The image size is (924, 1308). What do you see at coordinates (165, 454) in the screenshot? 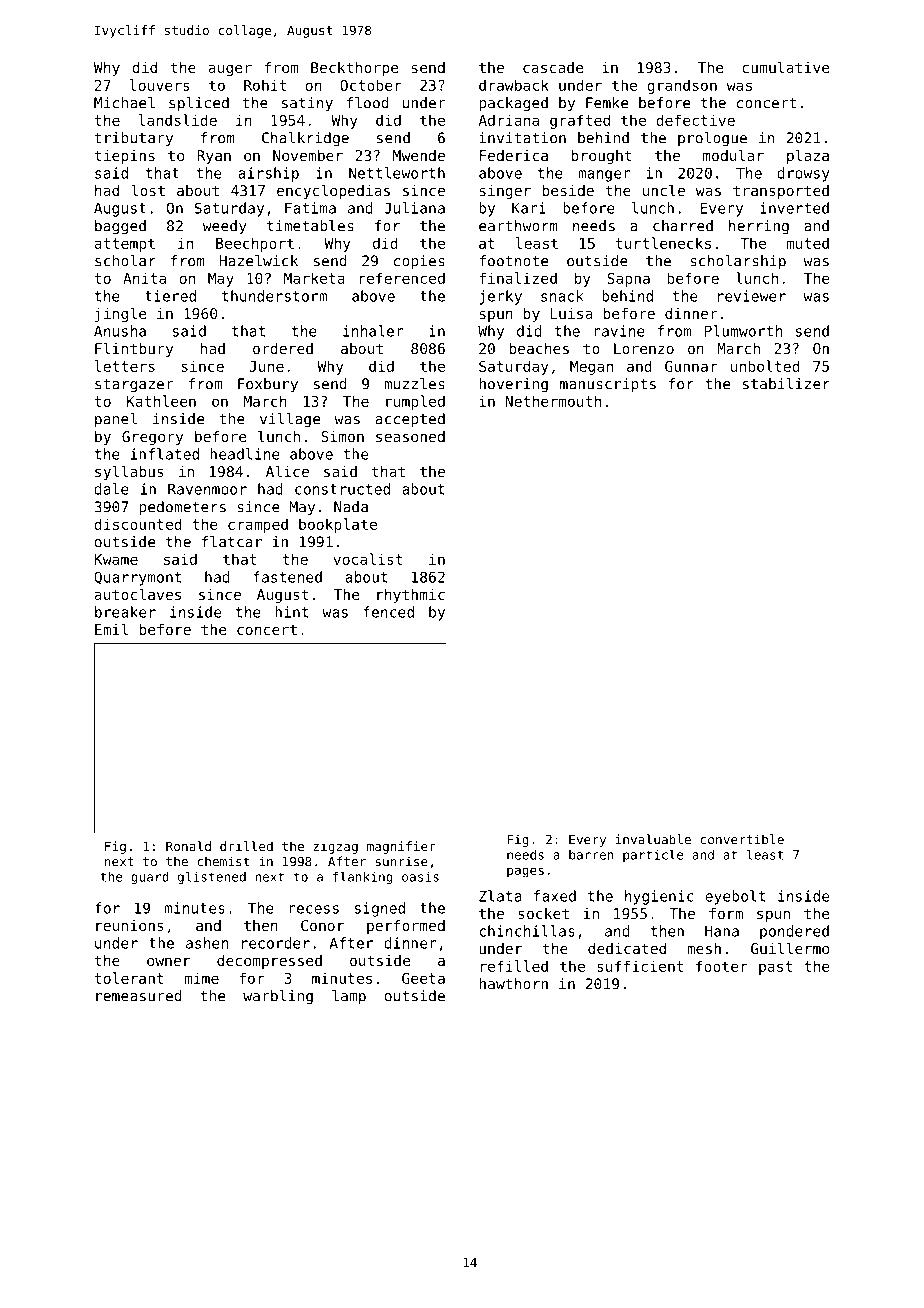
I see `inflated` at bounding box center [165, 454].
